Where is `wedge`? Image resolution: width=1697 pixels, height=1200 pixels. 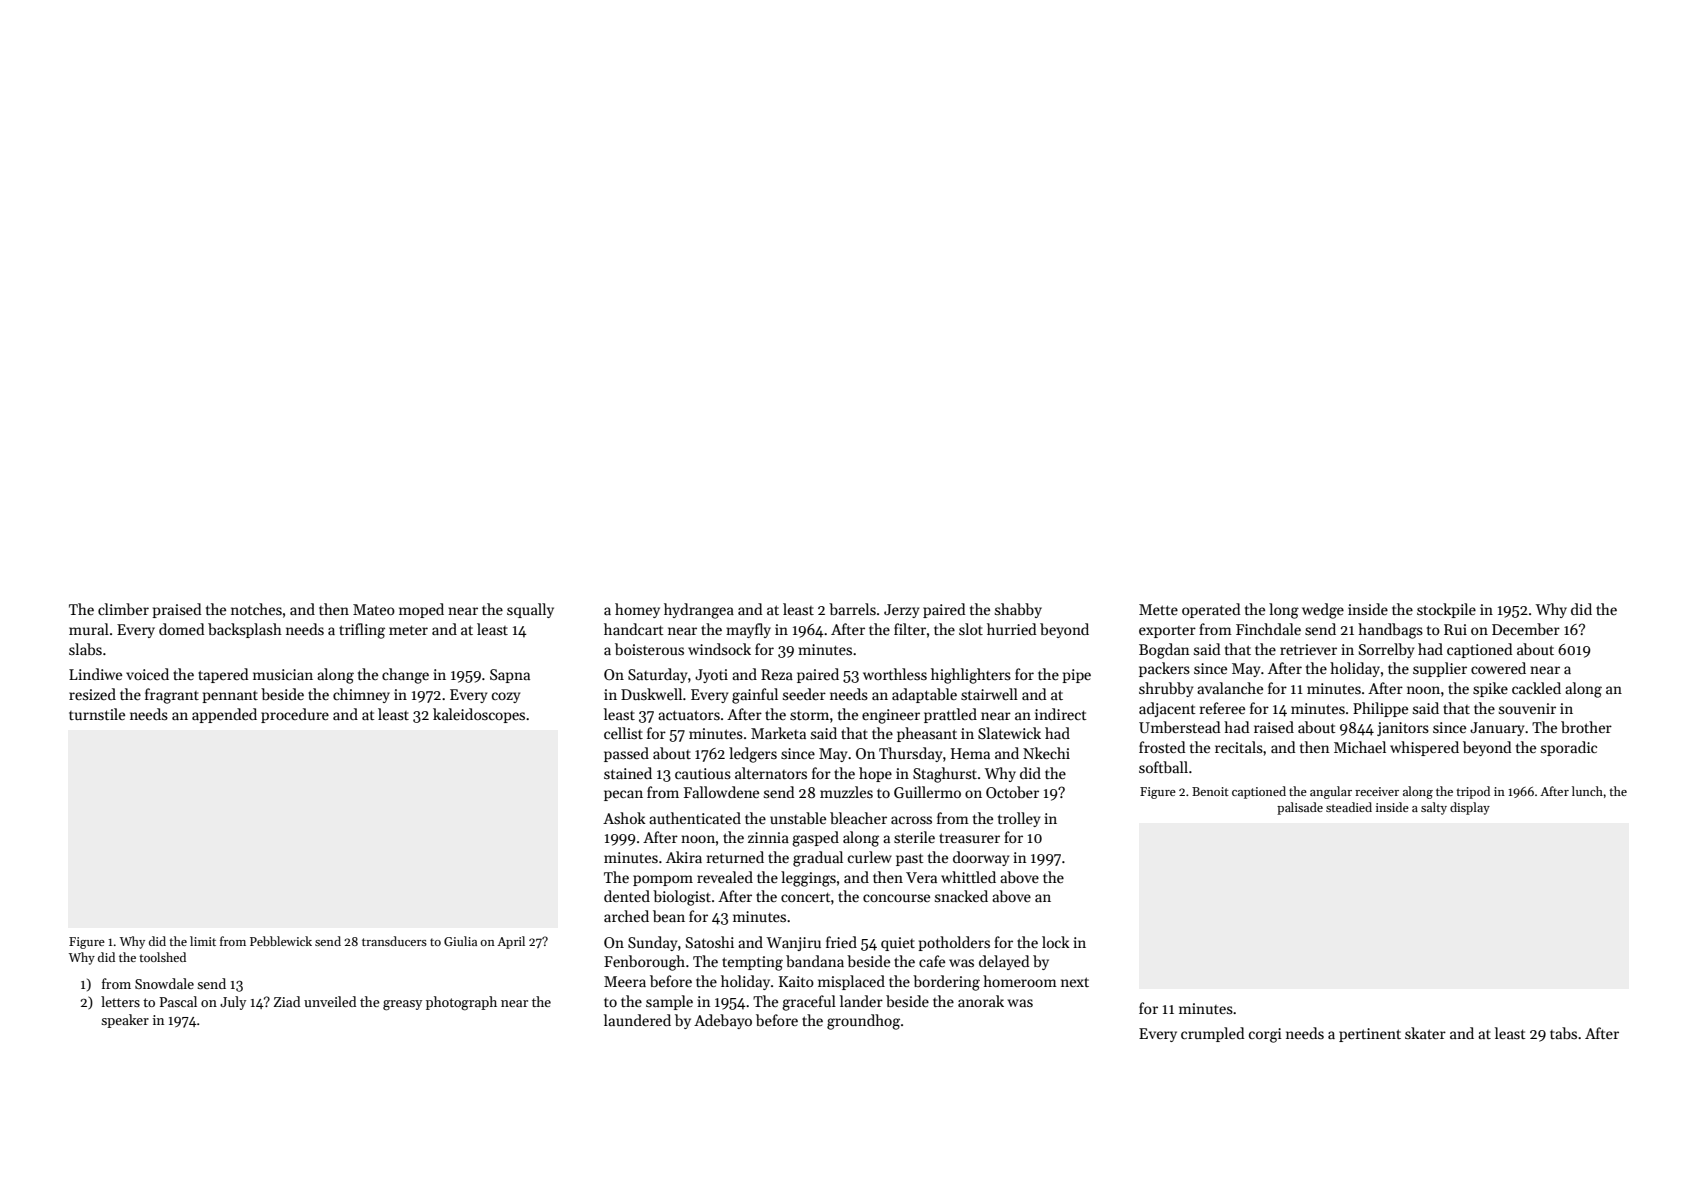
wedge is located at coordinates (1323, 611).
